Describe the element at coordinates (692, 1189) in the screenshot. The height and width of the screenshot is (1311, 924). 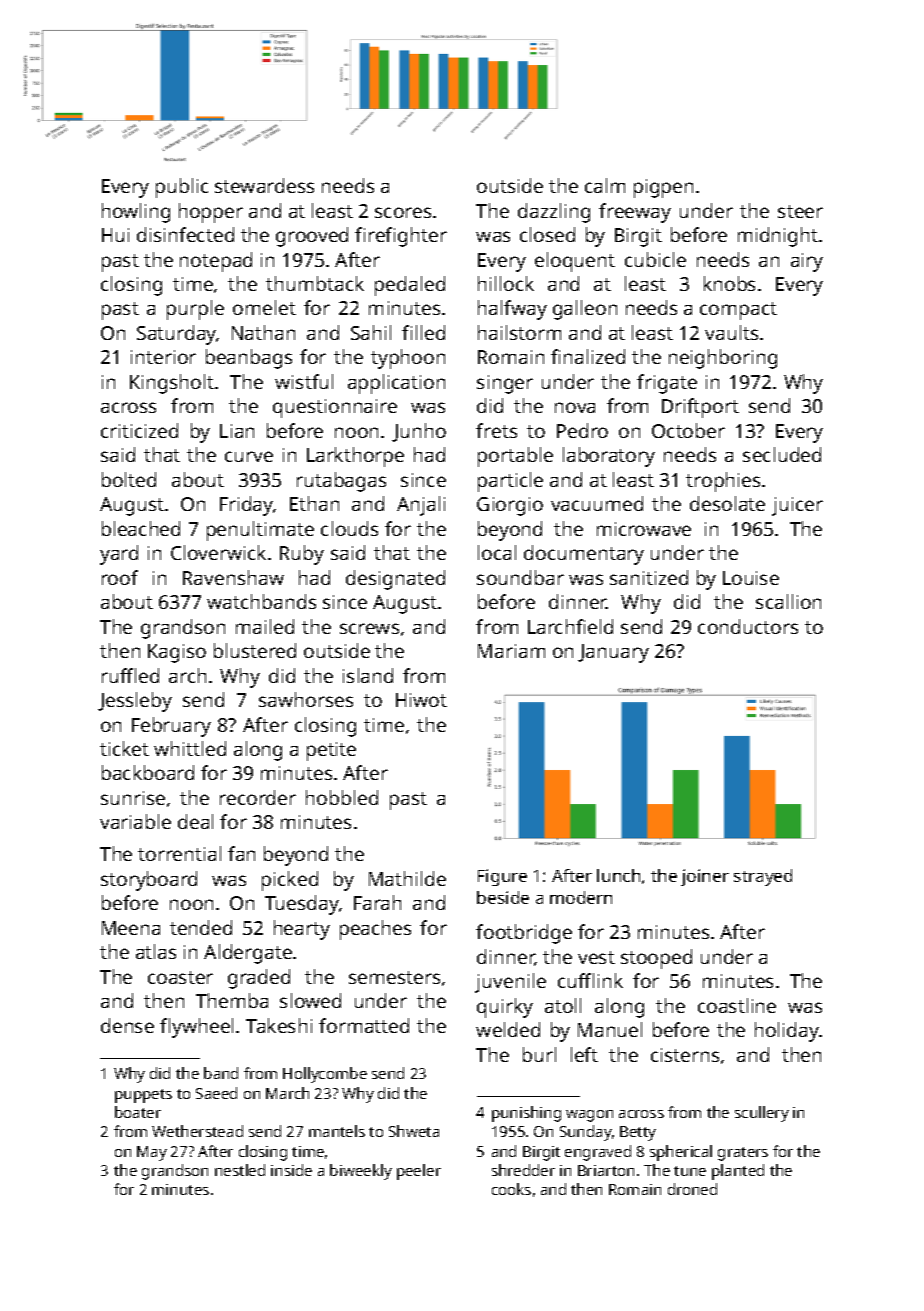
I see `droned` at that location.
